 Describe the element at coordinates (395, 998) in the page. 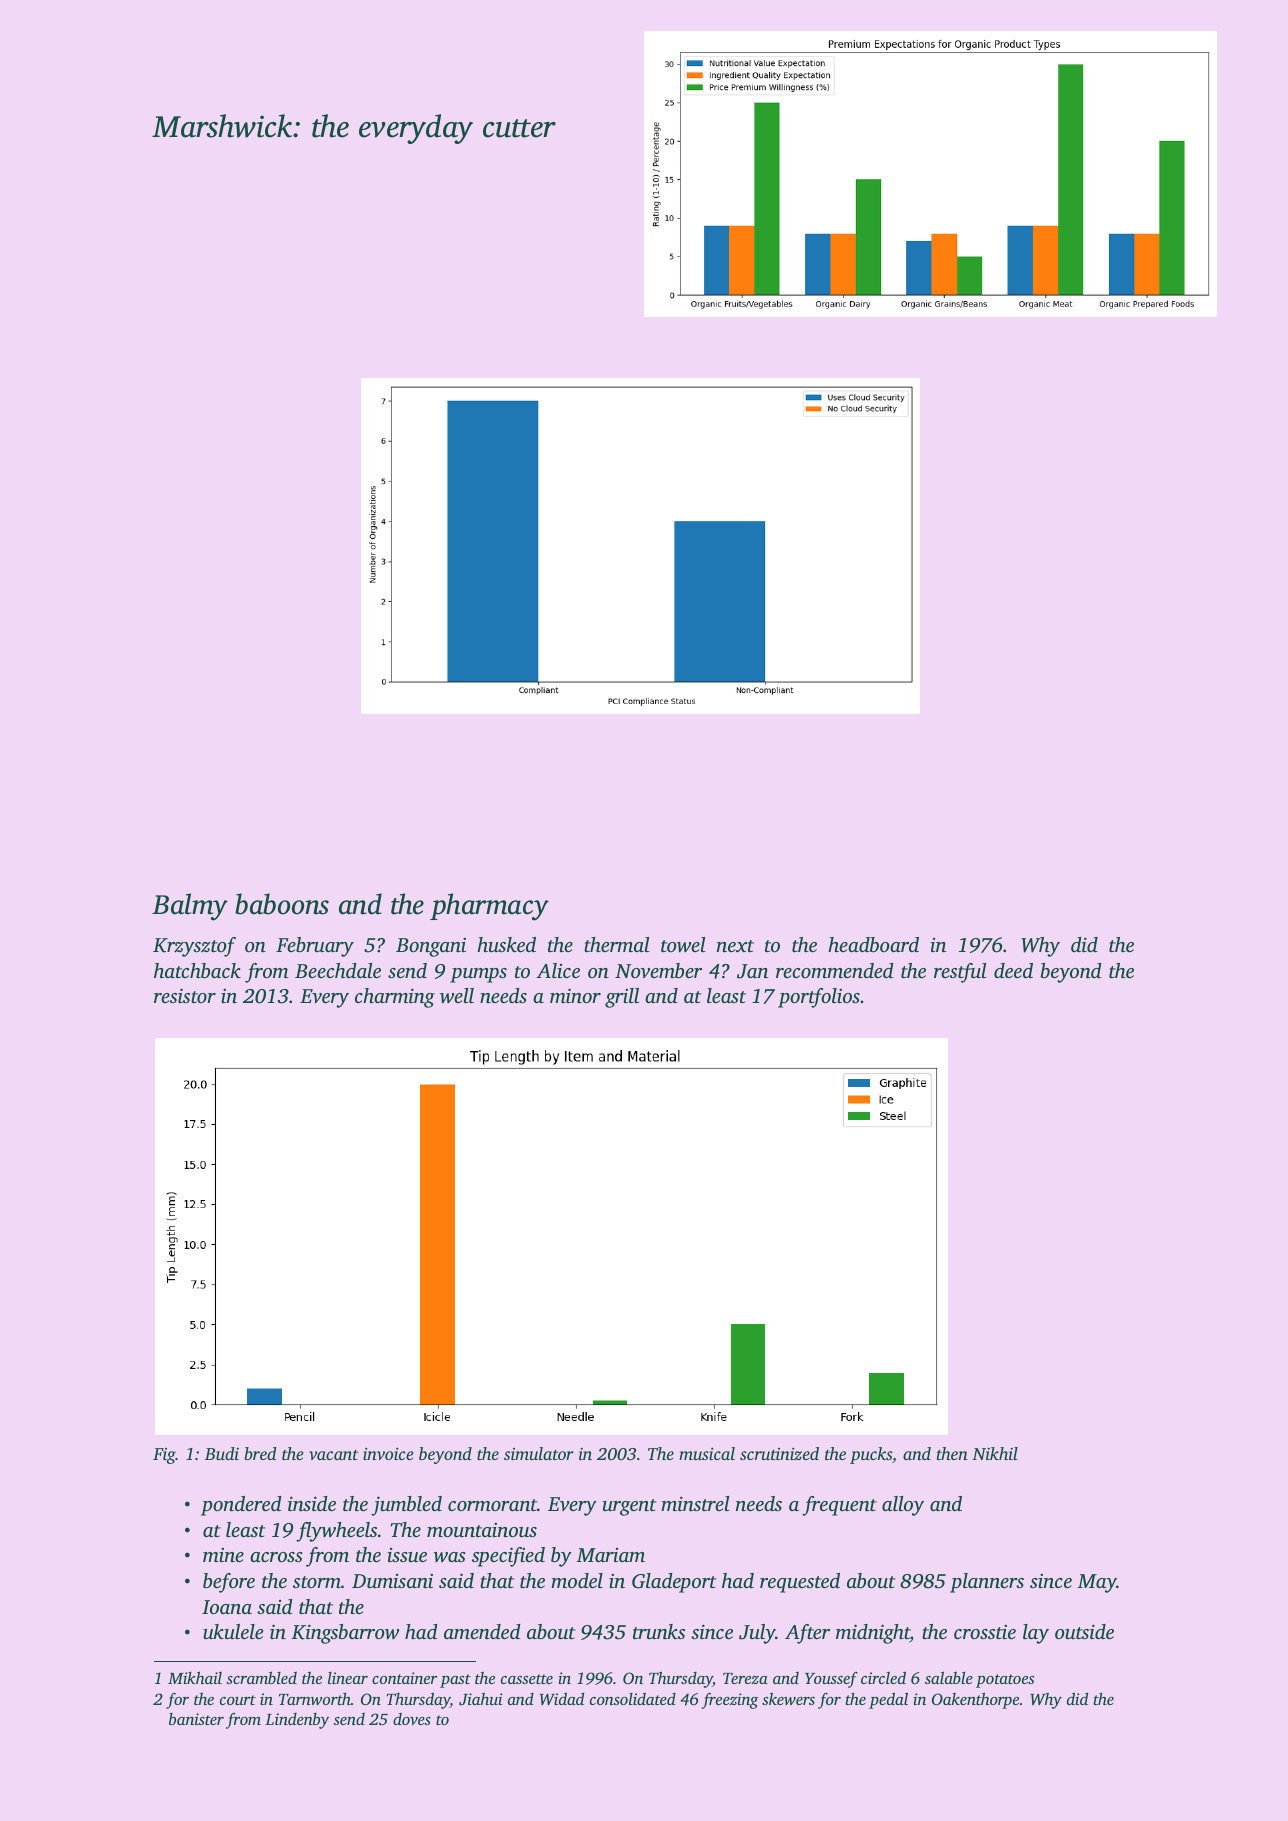

I see `charming` at that location.
